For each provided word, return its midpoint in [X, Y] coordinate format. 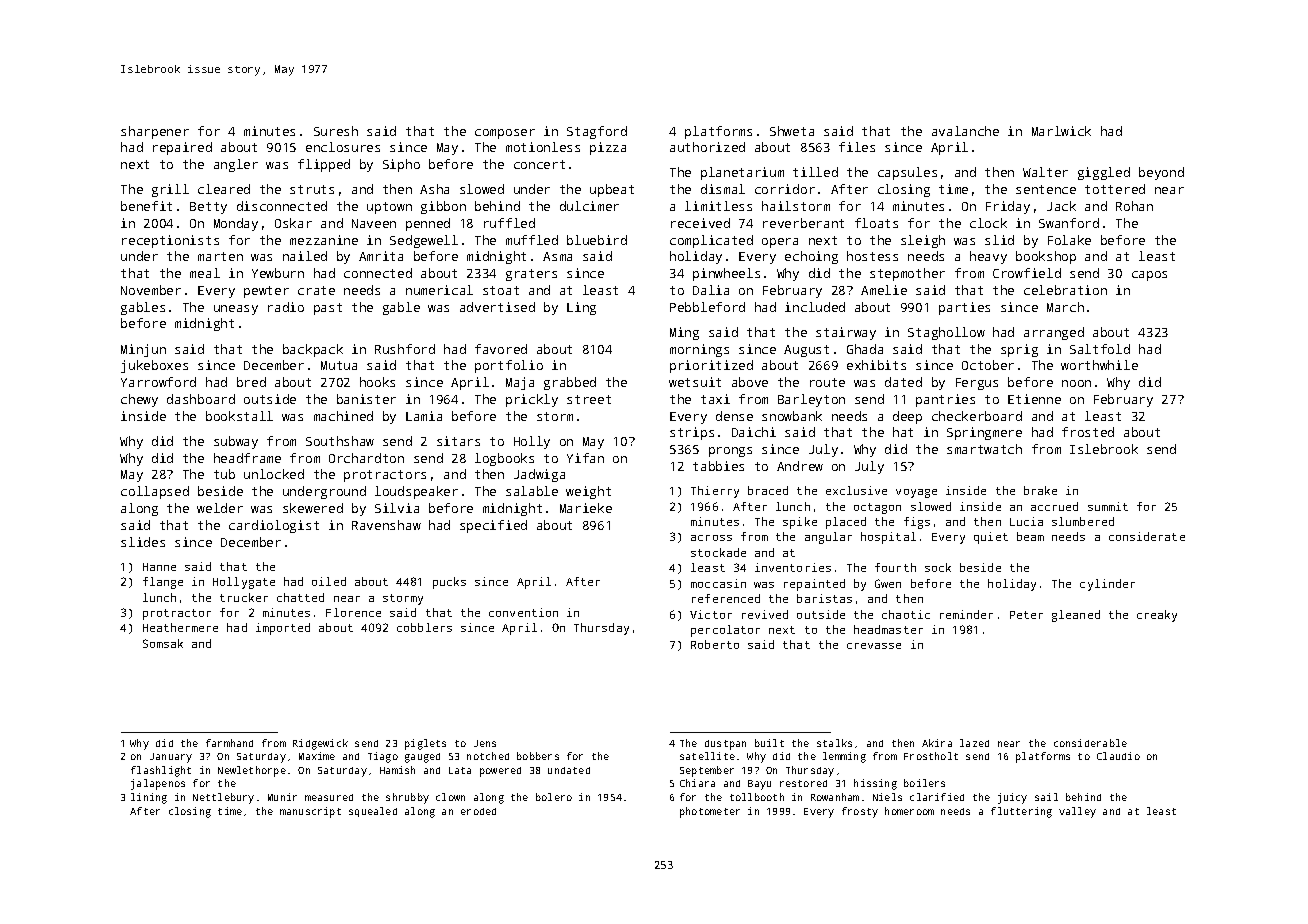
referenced [726, 598]
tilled [815, 172]
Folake [1069, 240]
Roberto [715, 644]
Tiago [383, 757]
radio [286, 307]
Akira [937, 743]
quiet [991, 538]
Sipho [401, 165]
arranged [1054, 333]
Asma [557, 256]
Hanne [159, 567]
